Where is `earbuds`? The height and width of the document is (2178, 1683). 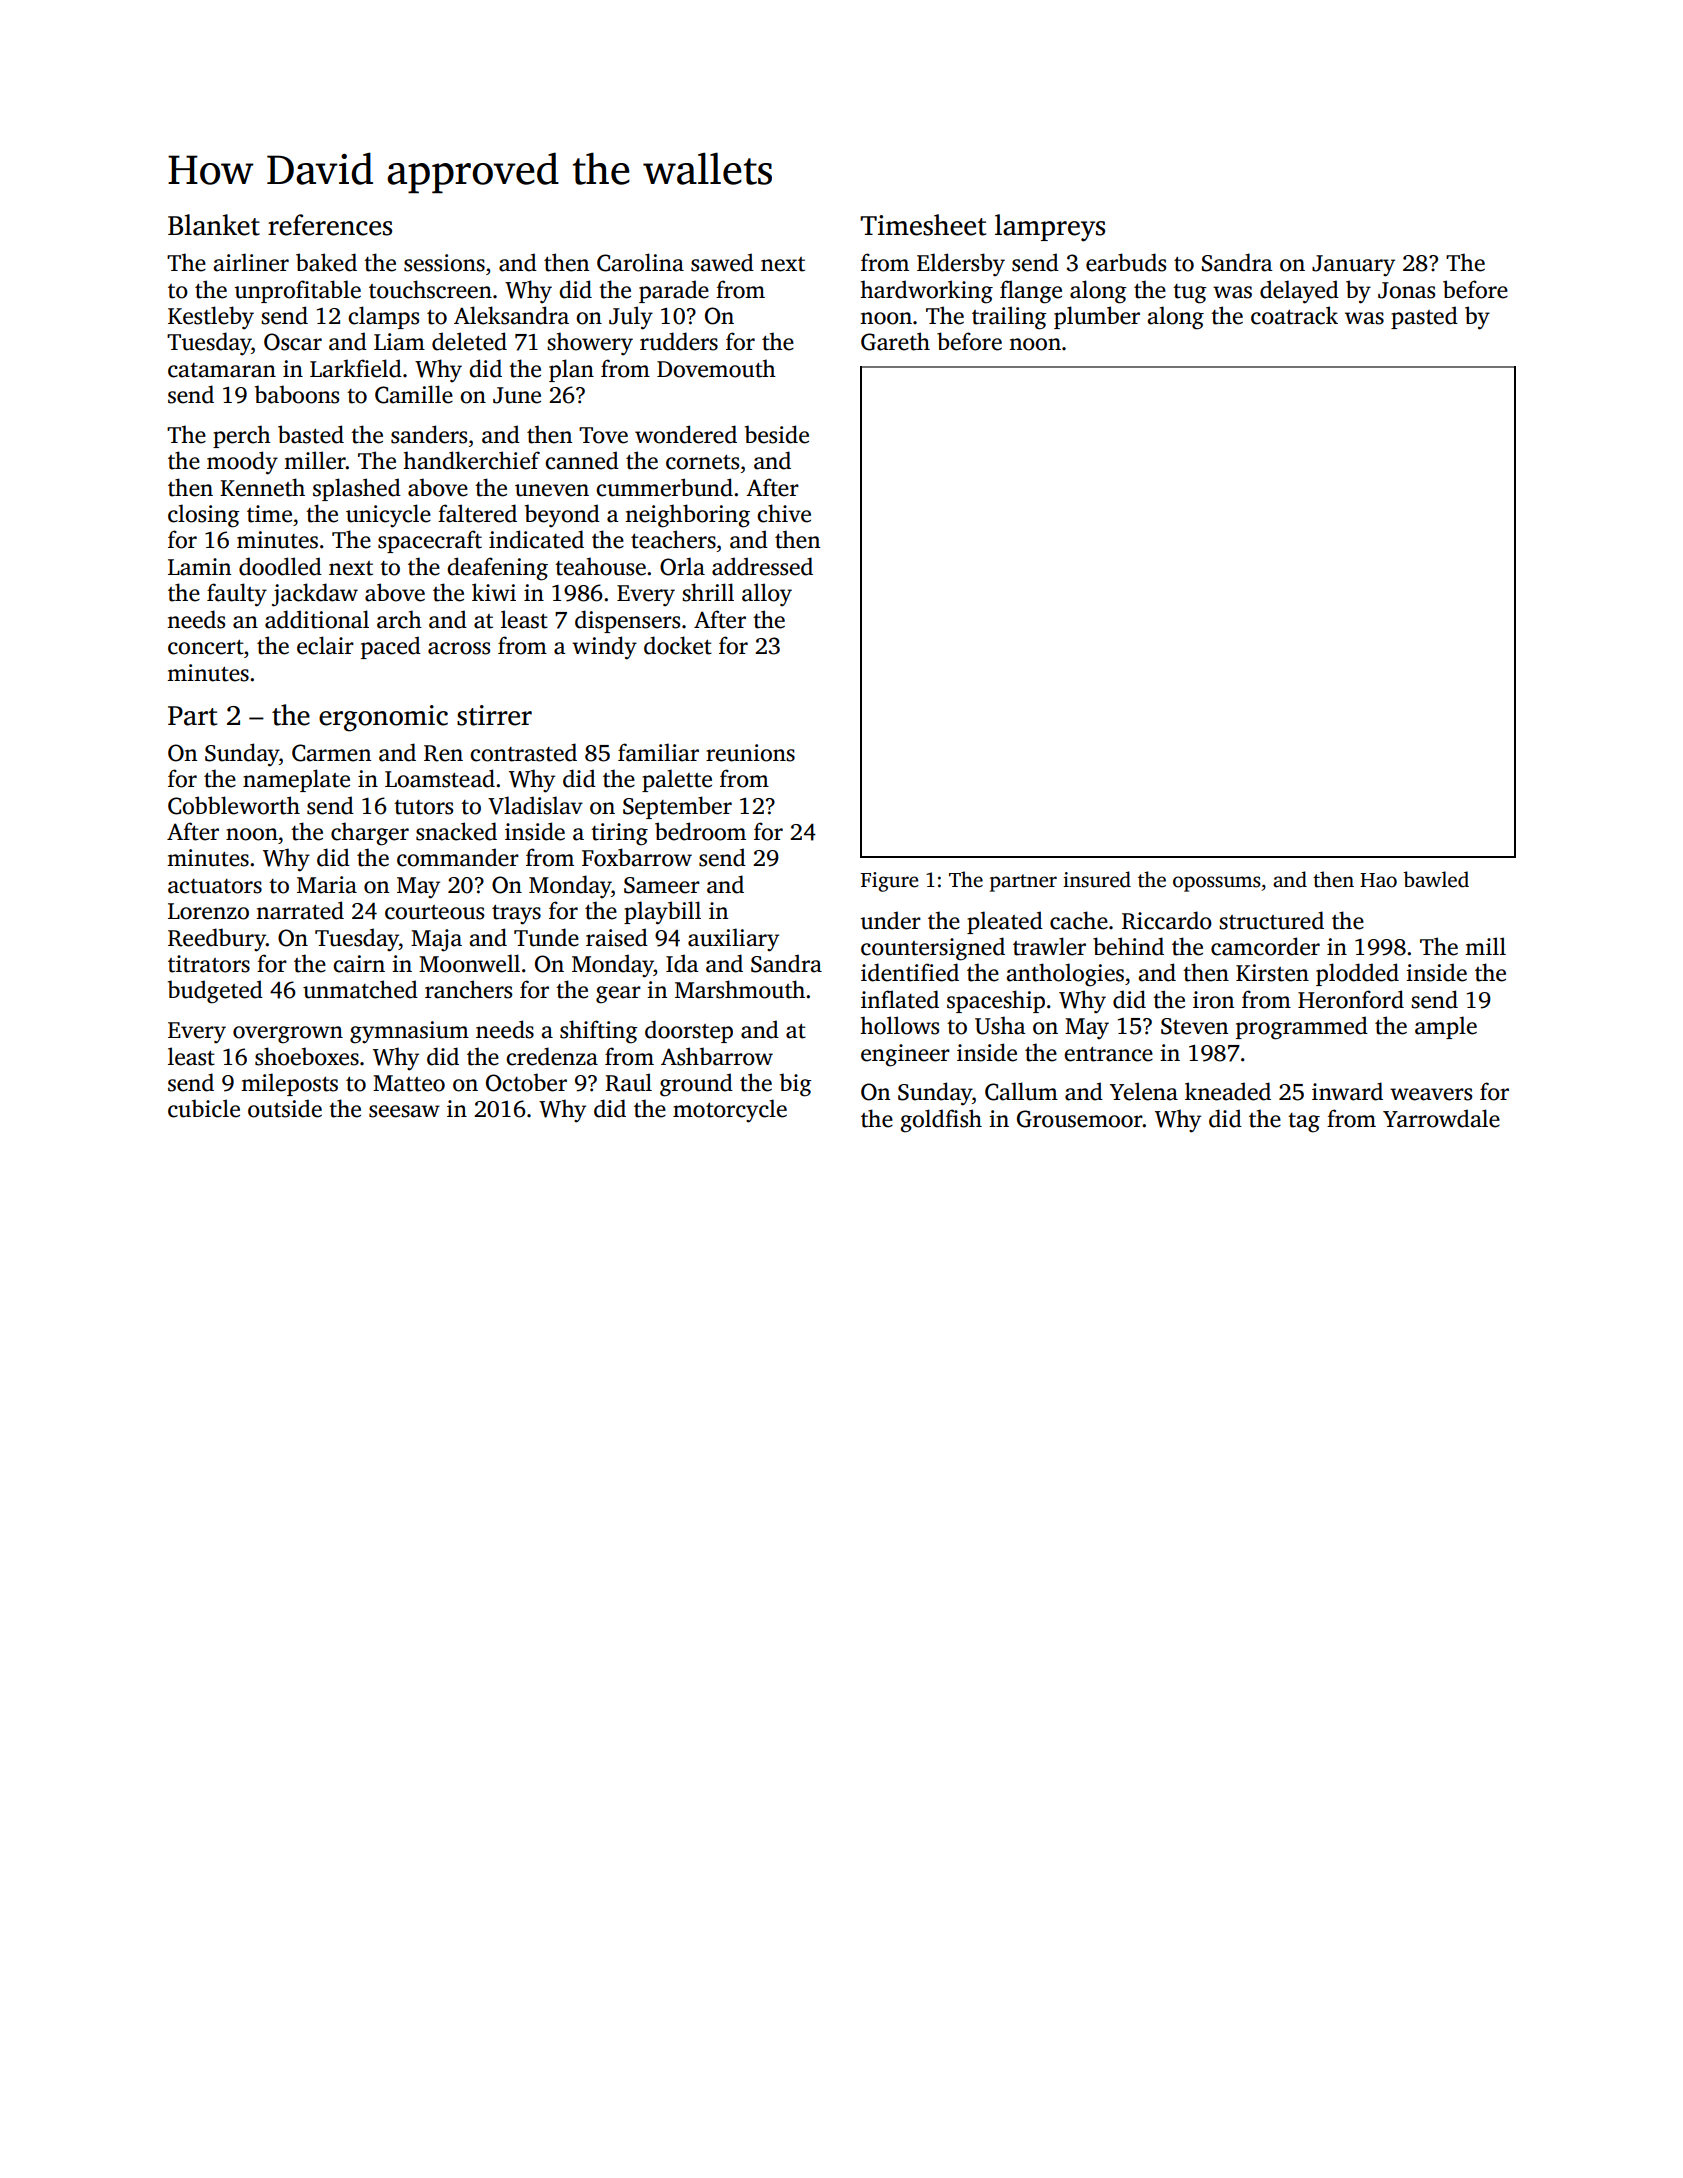
earbuds is located at coordinates (1126, 262).
